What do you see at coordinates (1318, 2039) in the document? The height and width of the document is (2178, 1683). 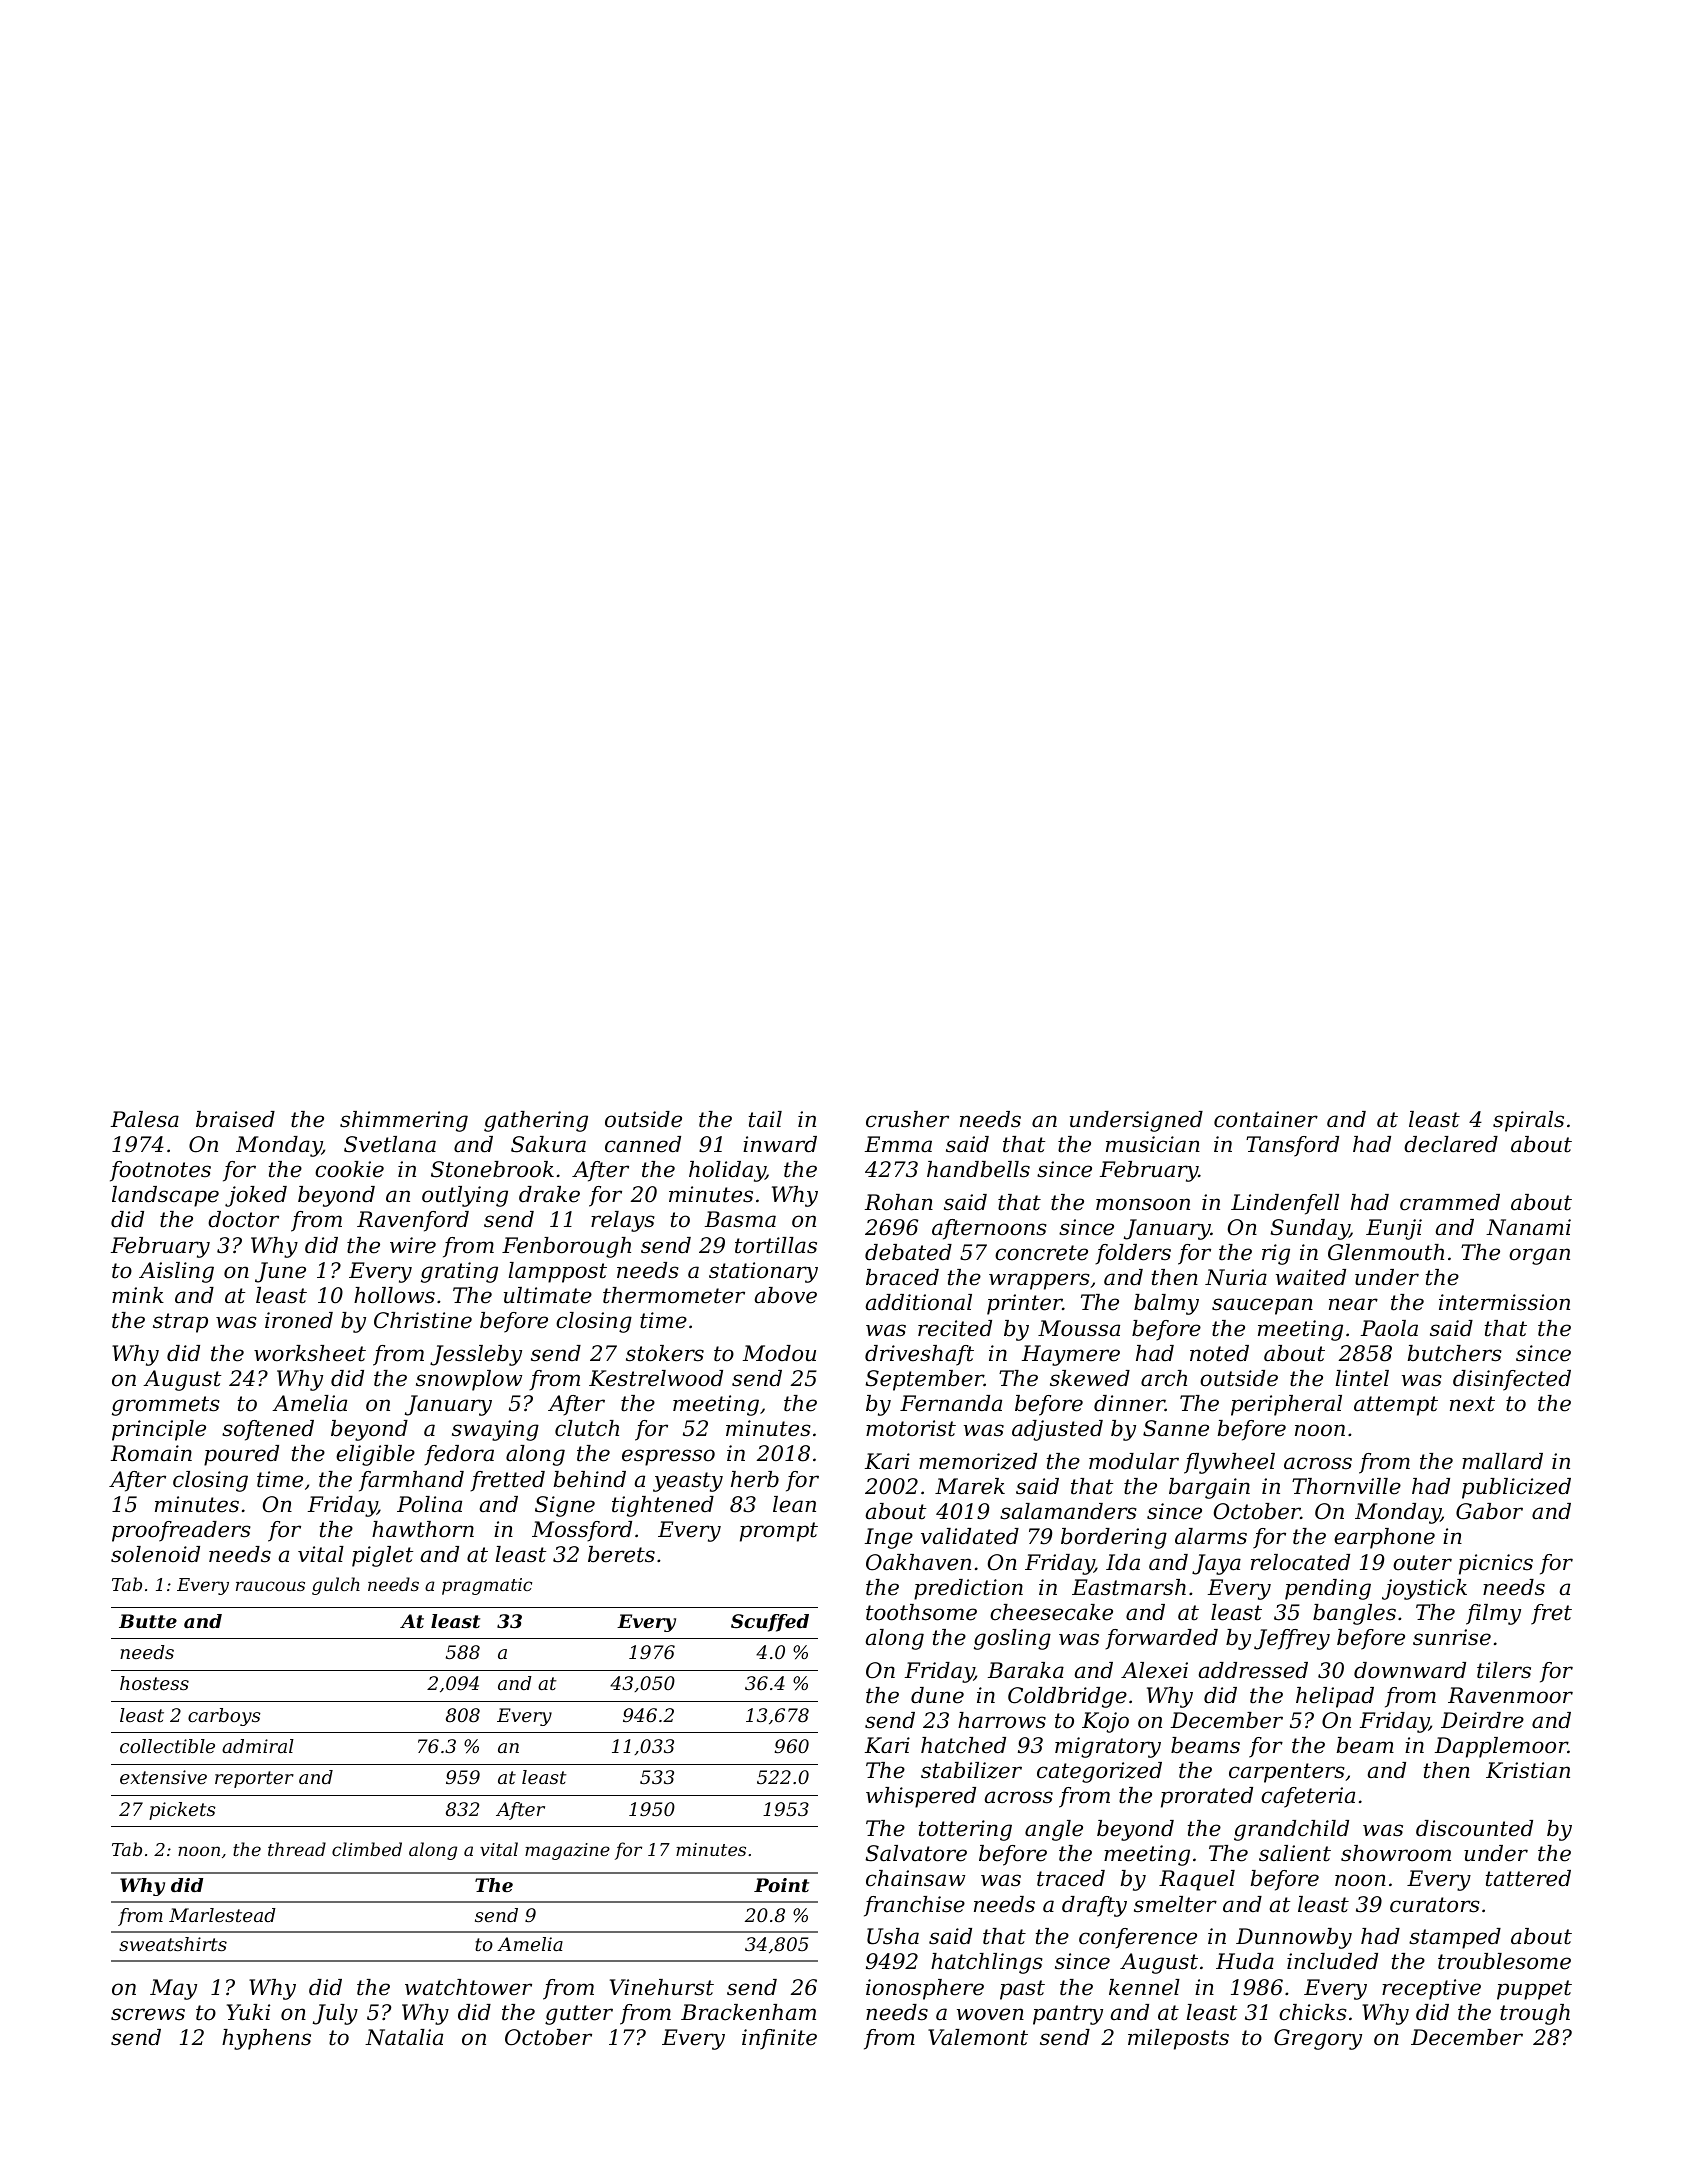 I see `Gregory` at bounding box center [1318, 2039].
